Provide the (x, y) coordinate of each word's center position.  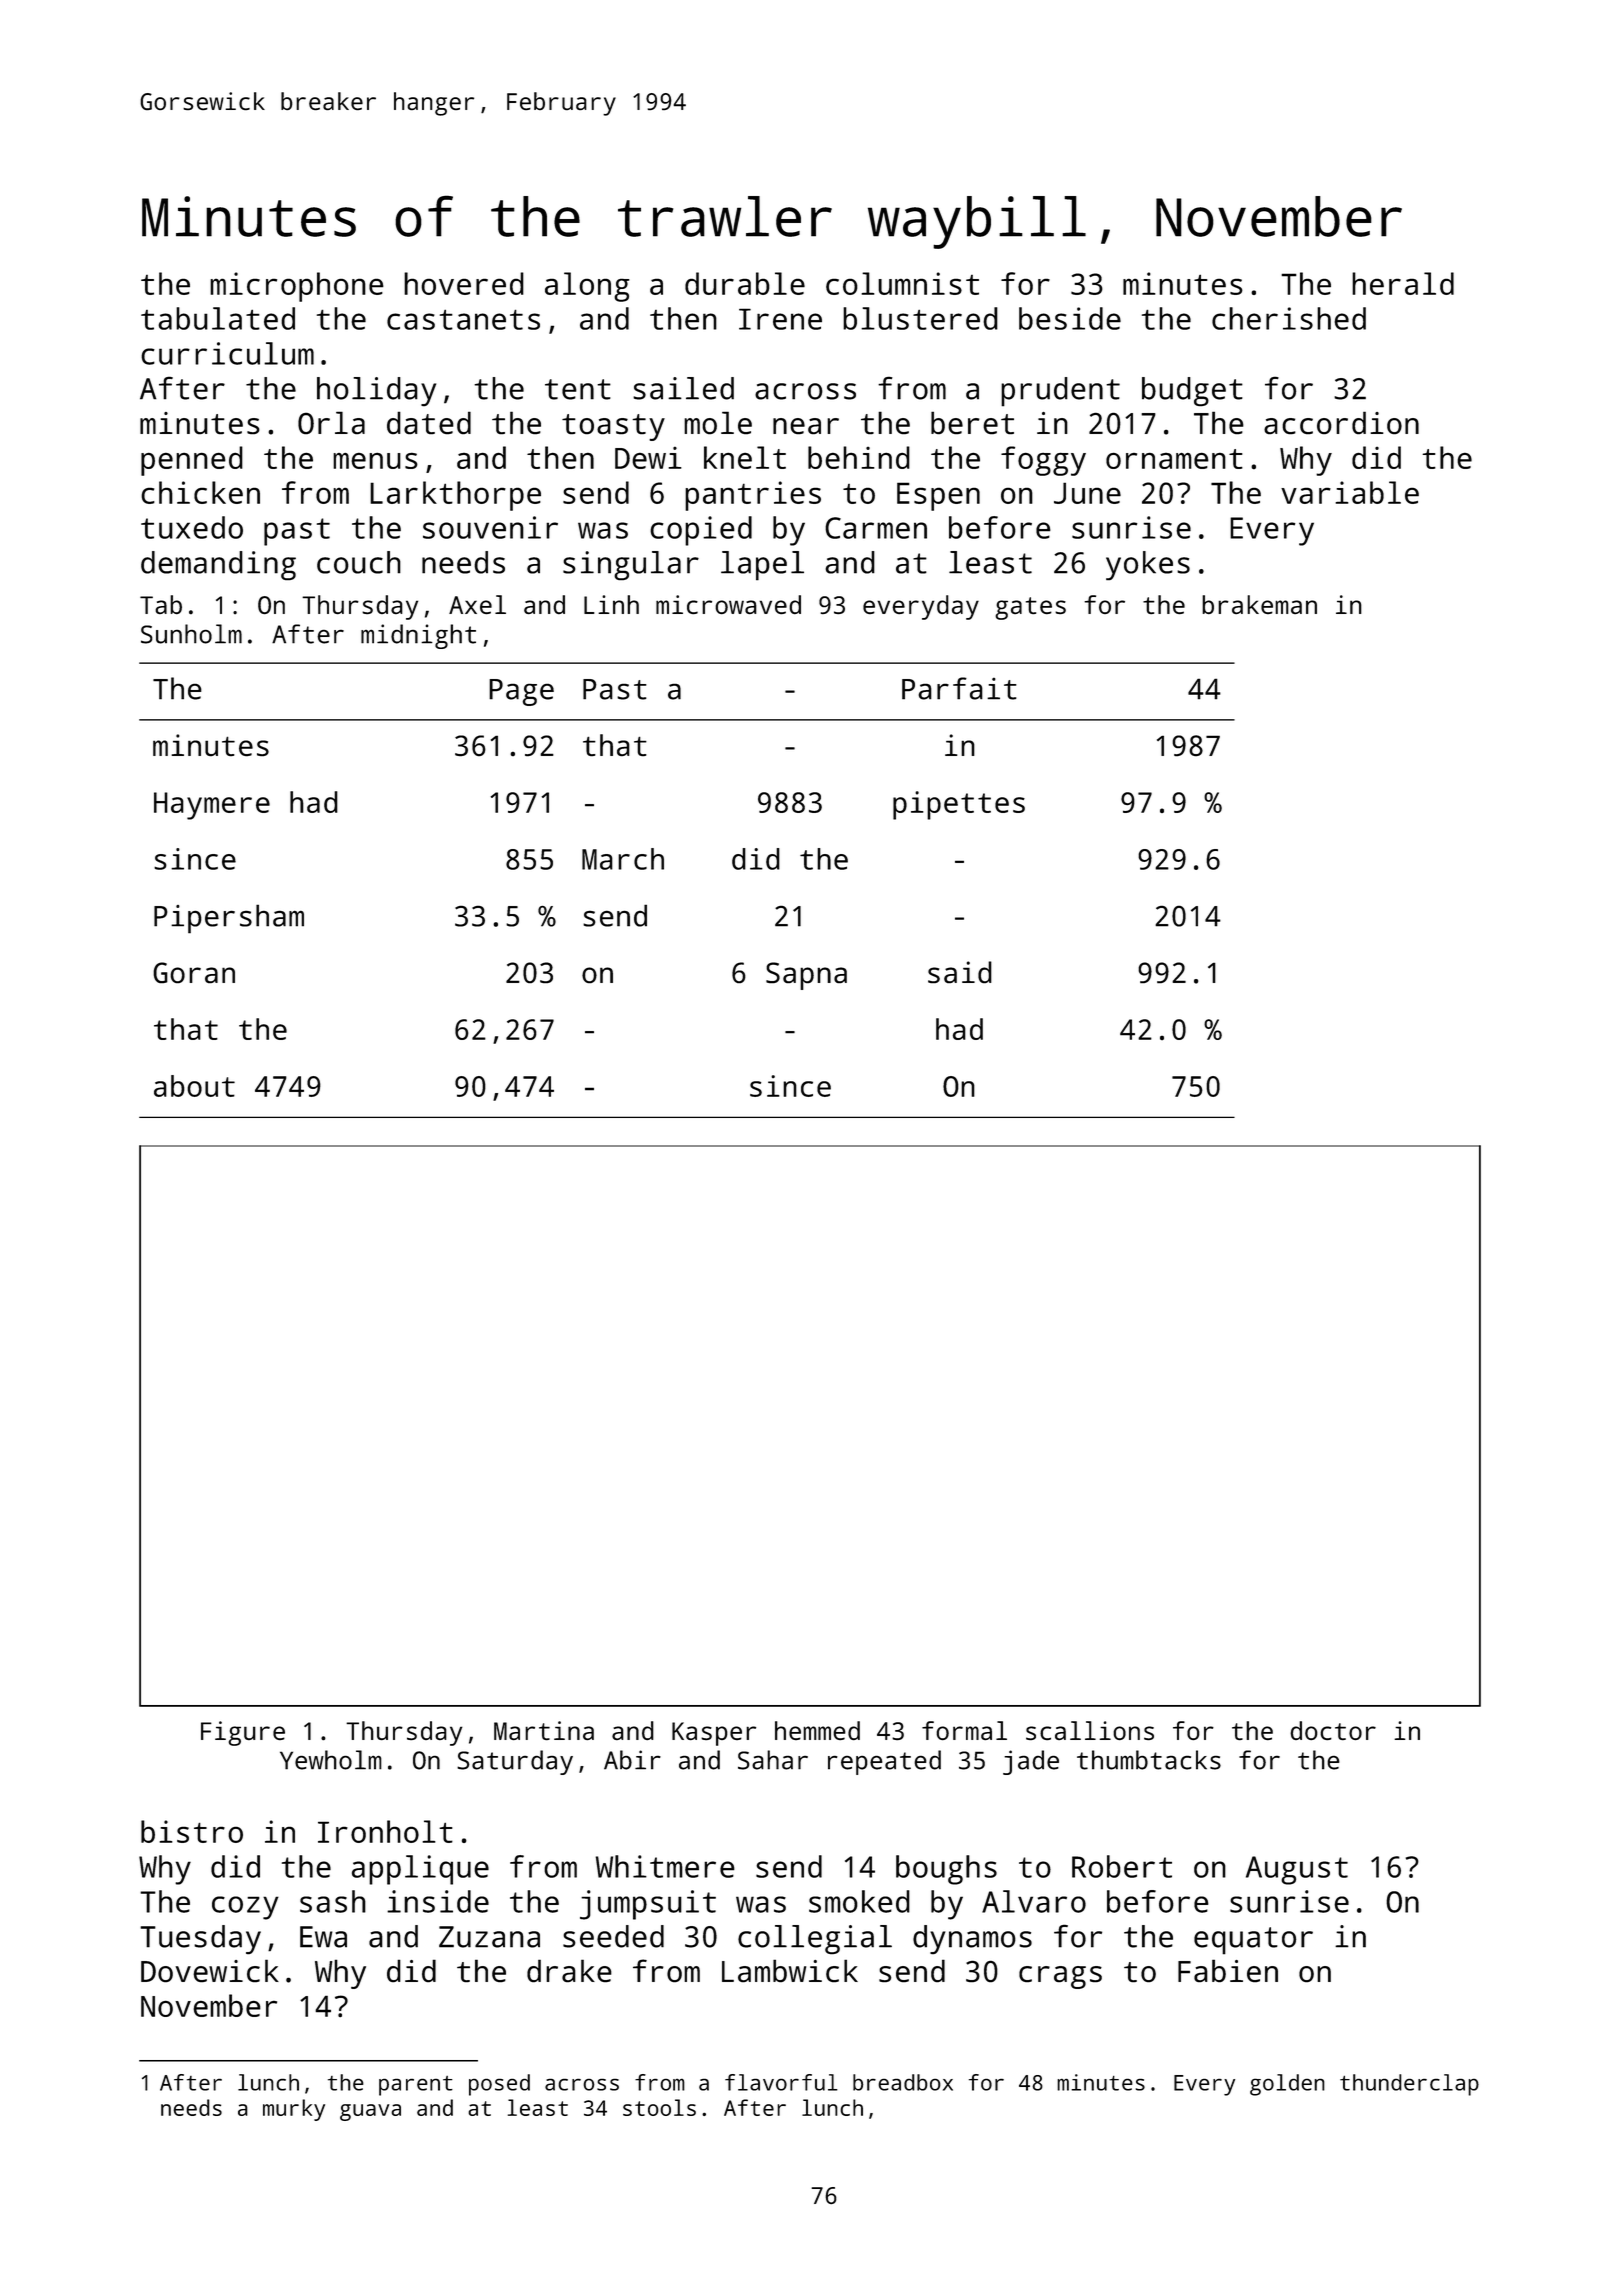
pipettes (959, 805)
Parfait (959, 688)
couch (359, 562)
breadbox (903, 2082)
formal (964, 1730)
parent (416, 2086)
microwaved (728, 604)
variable (1350, 492)
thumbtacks (1149, 1760)
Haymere (212, 806)
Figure (243, 1733)
